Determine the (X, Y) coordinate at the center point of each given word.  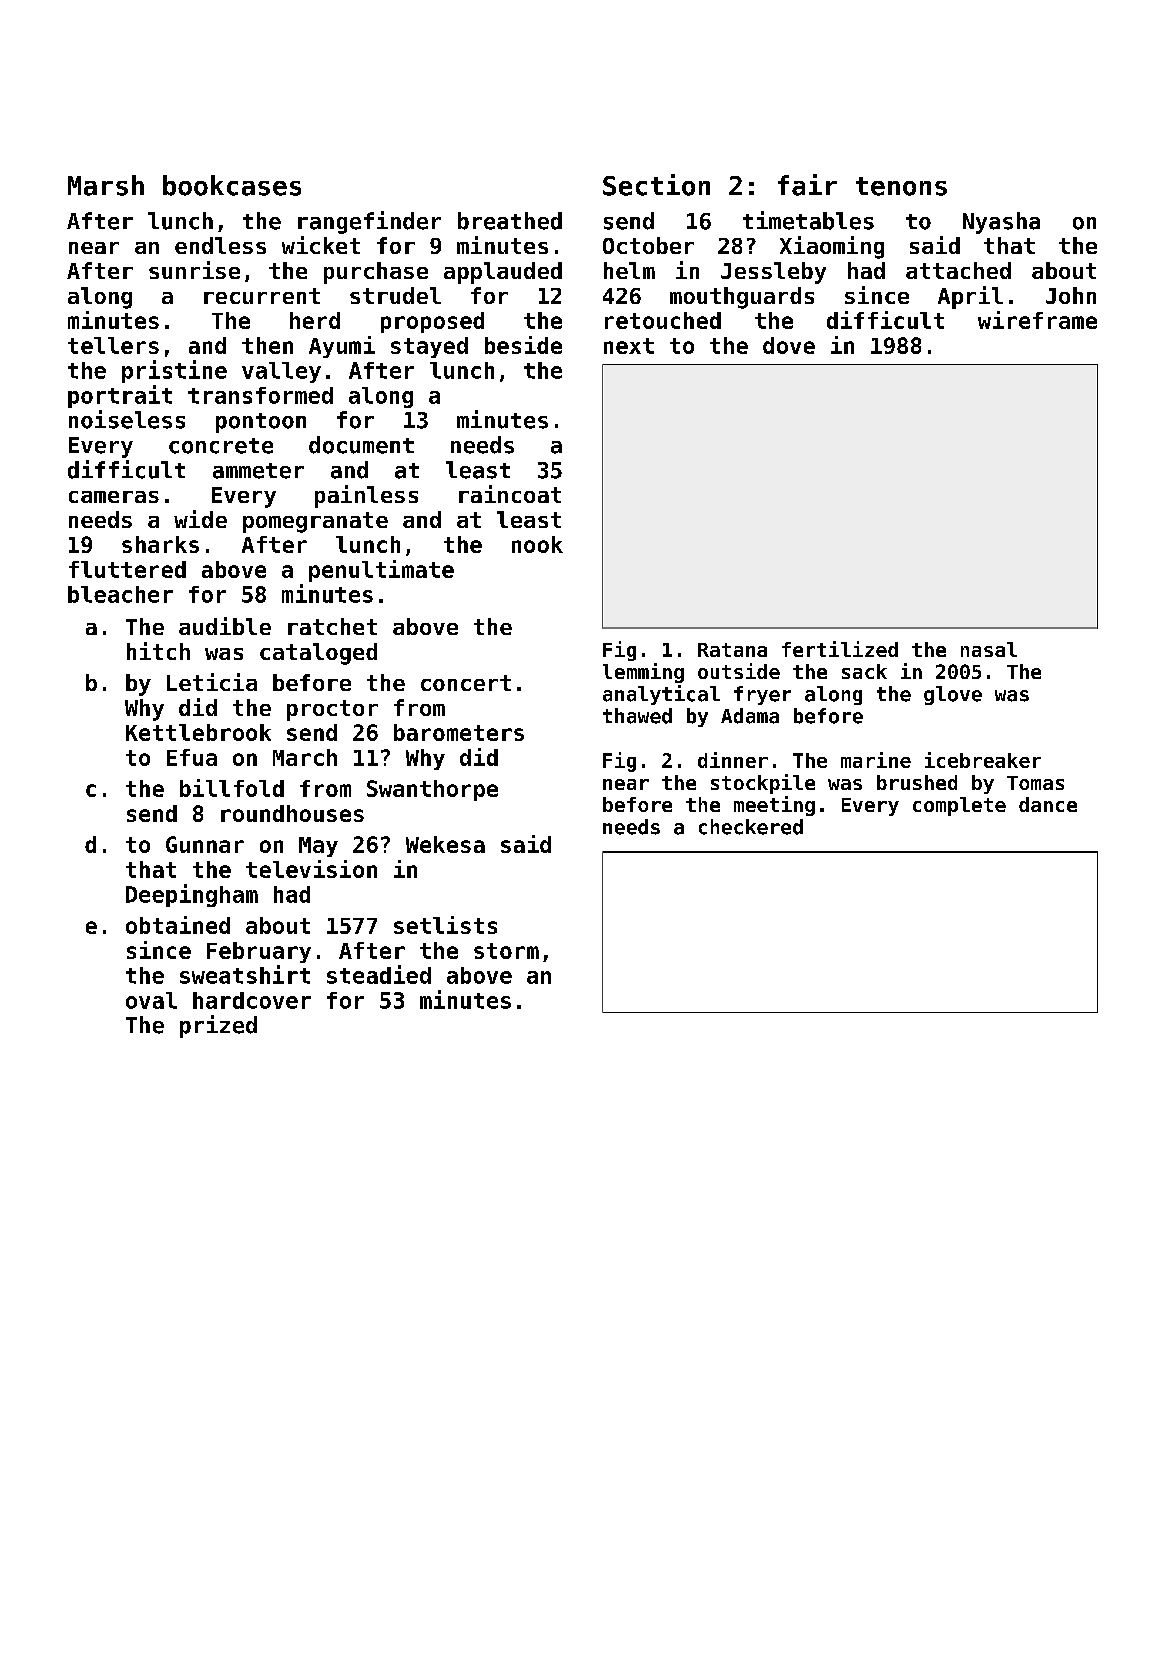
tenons (901, 186)
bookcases (232, 185)
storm (506, 951)
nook (537, 544)
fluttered (127, 569)
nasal (989, 649)
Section (656, 185)
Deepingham (192, 895)
